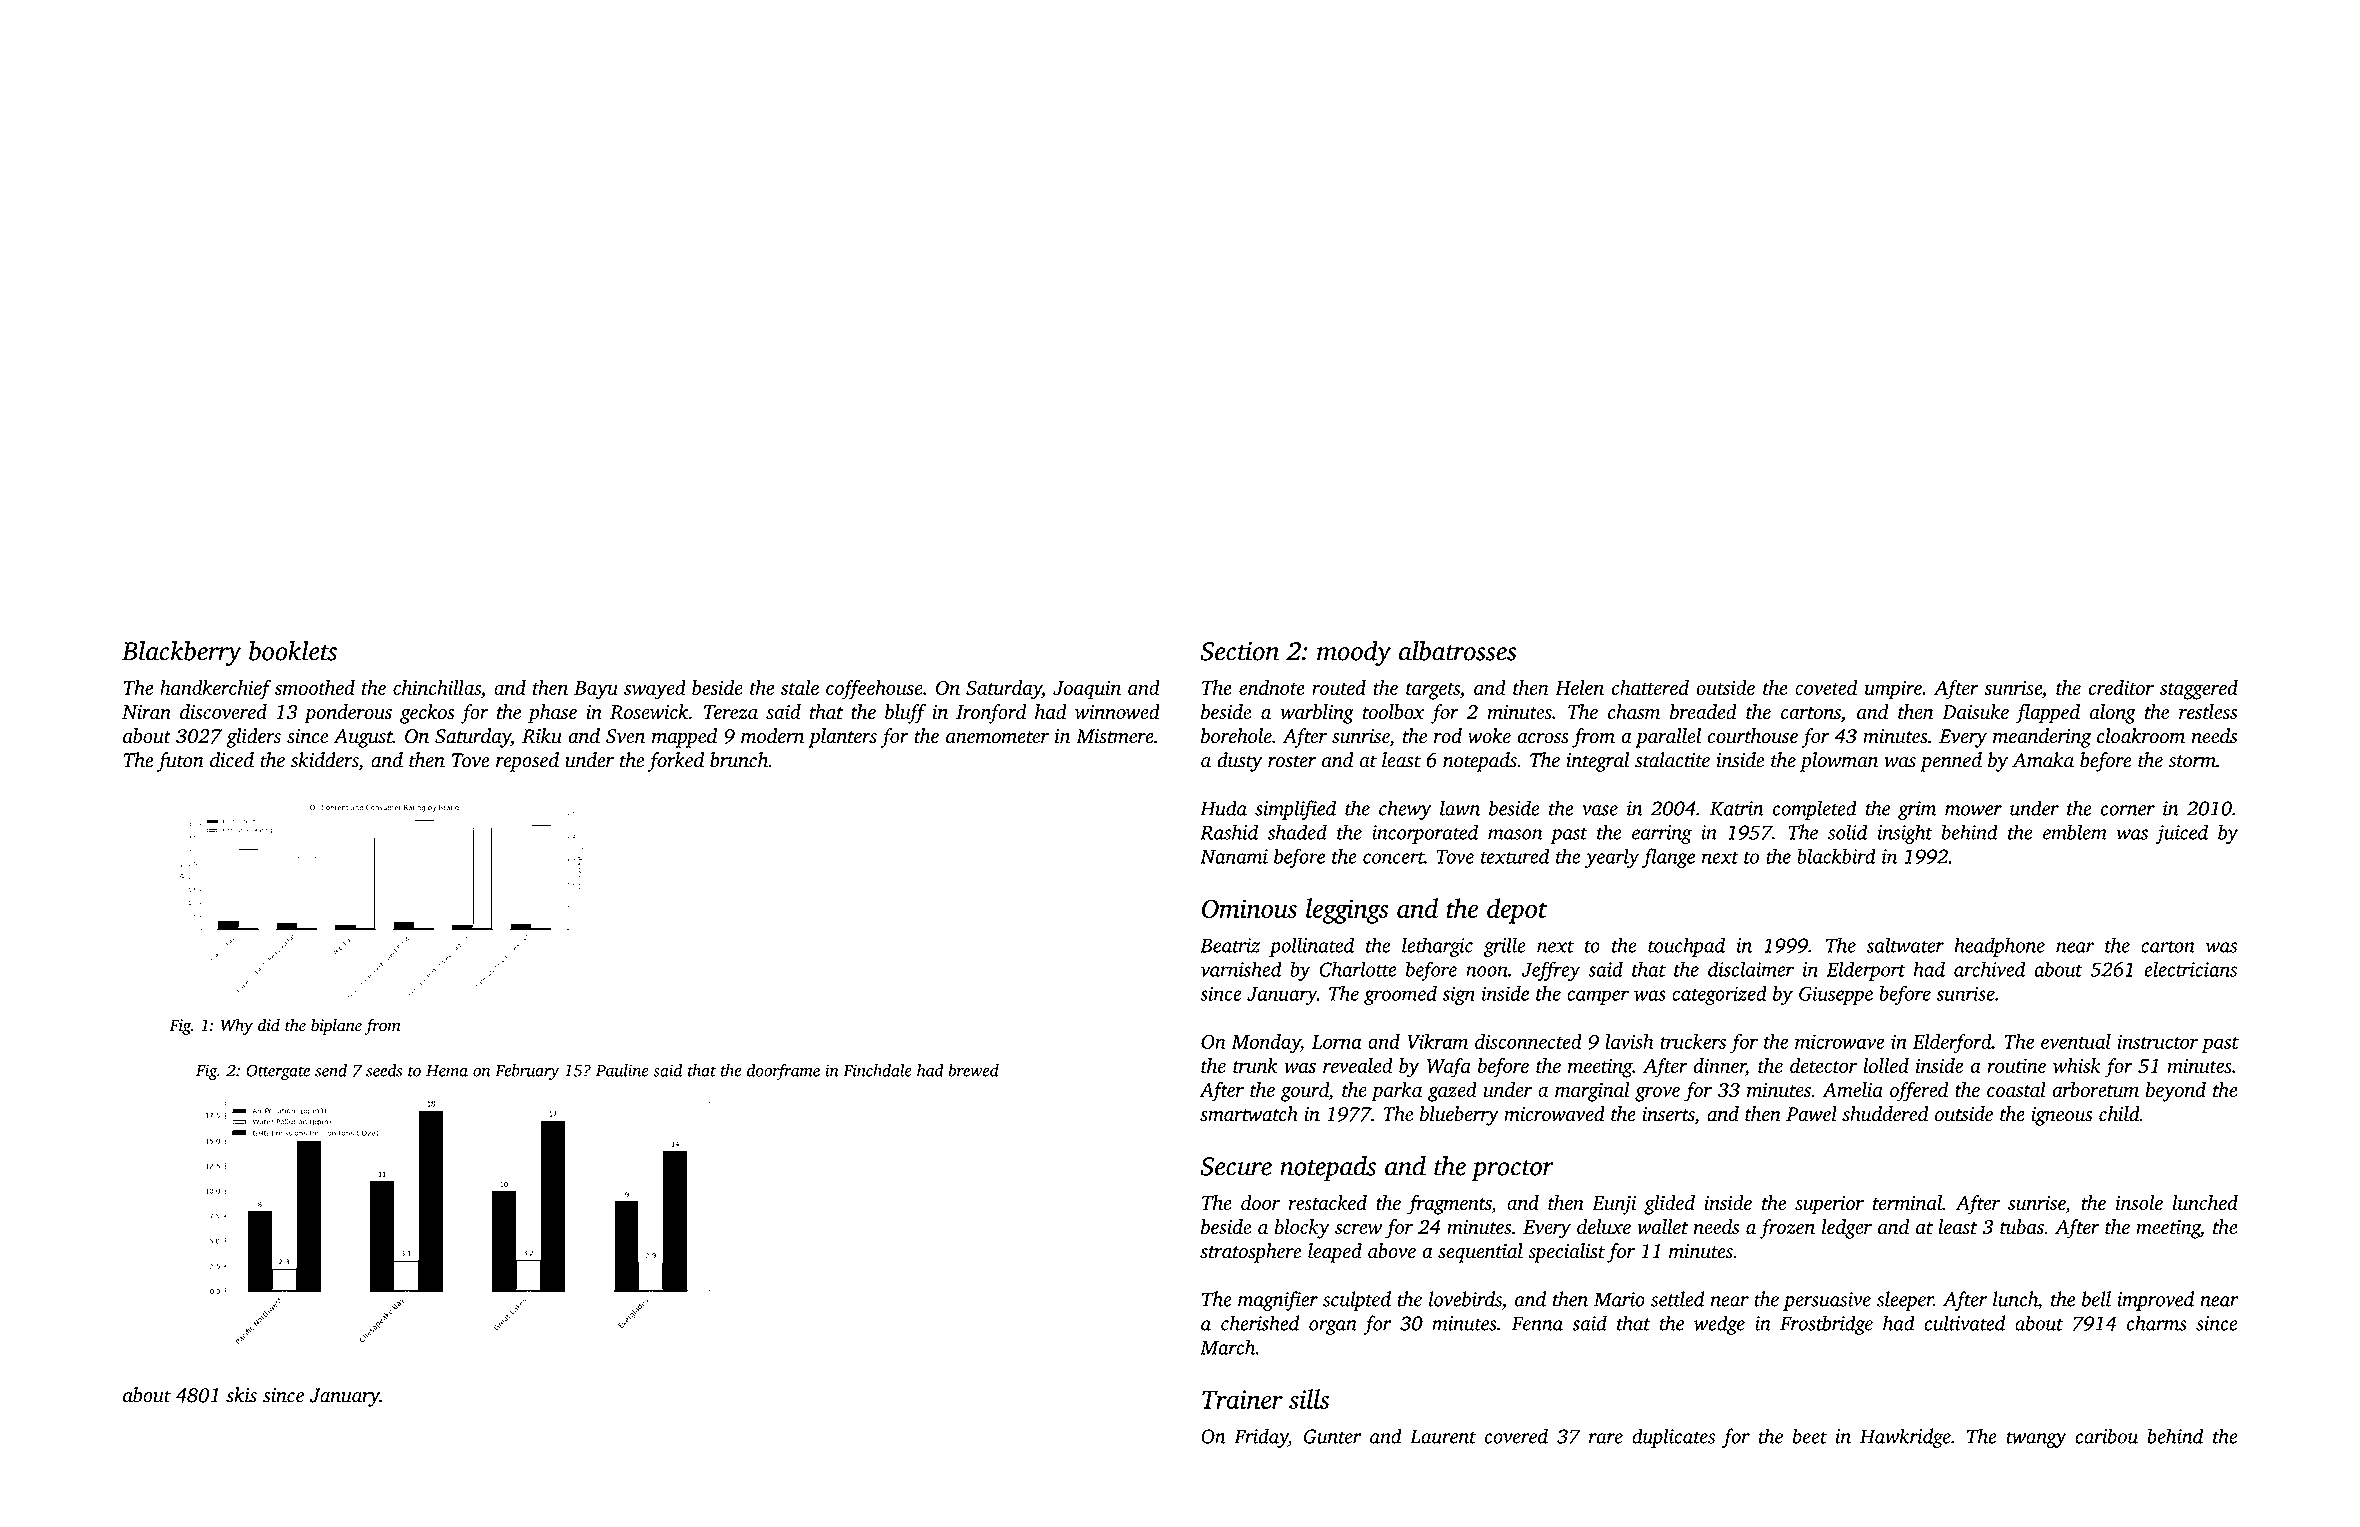  What do you see at coordinates (1999, 947) in the screenshot?
I see `headphone` at bounding box center [1999, 947].
